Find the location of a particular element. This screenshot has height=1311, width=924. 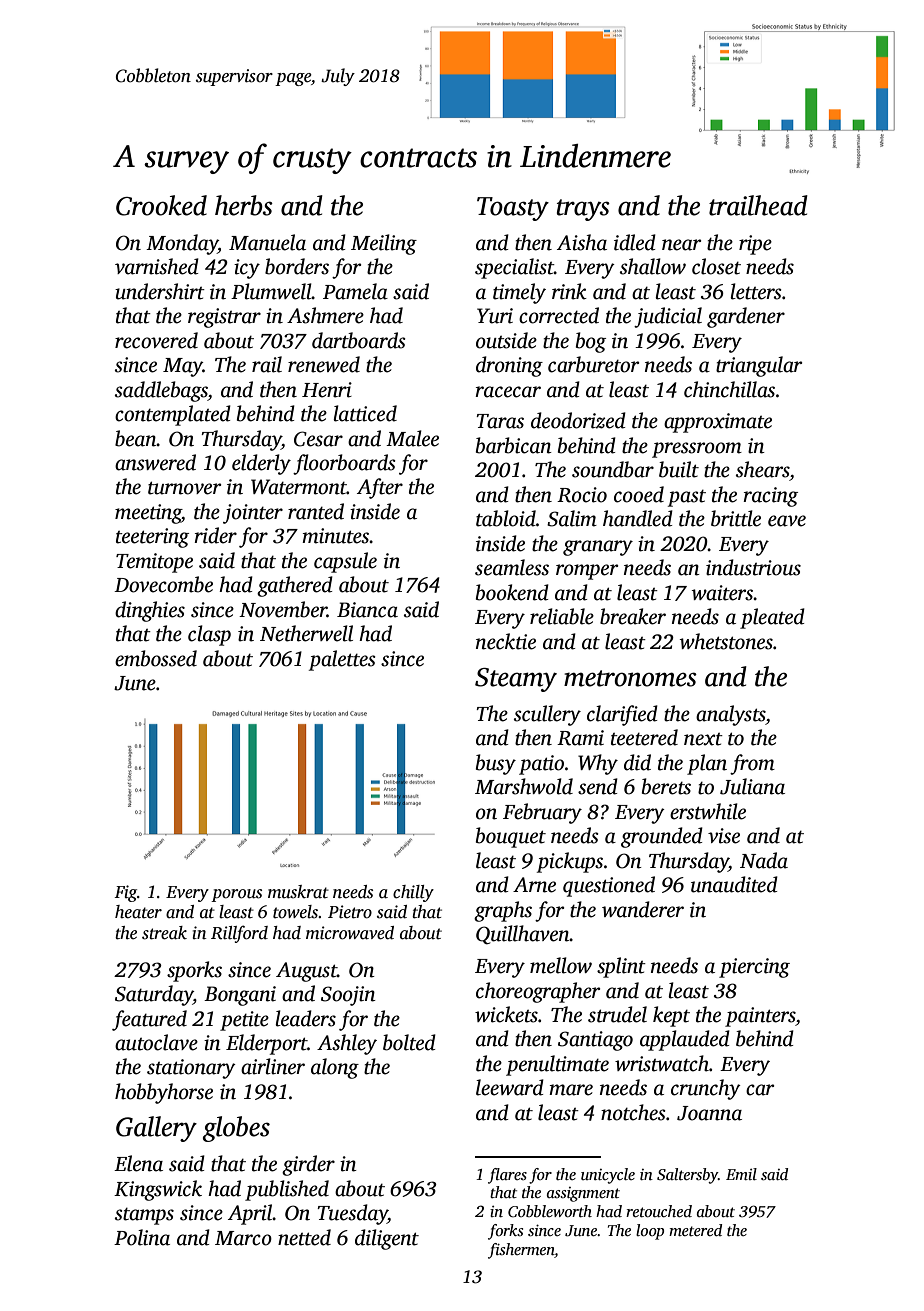

Steamy is located at coordinates (516, 680).
